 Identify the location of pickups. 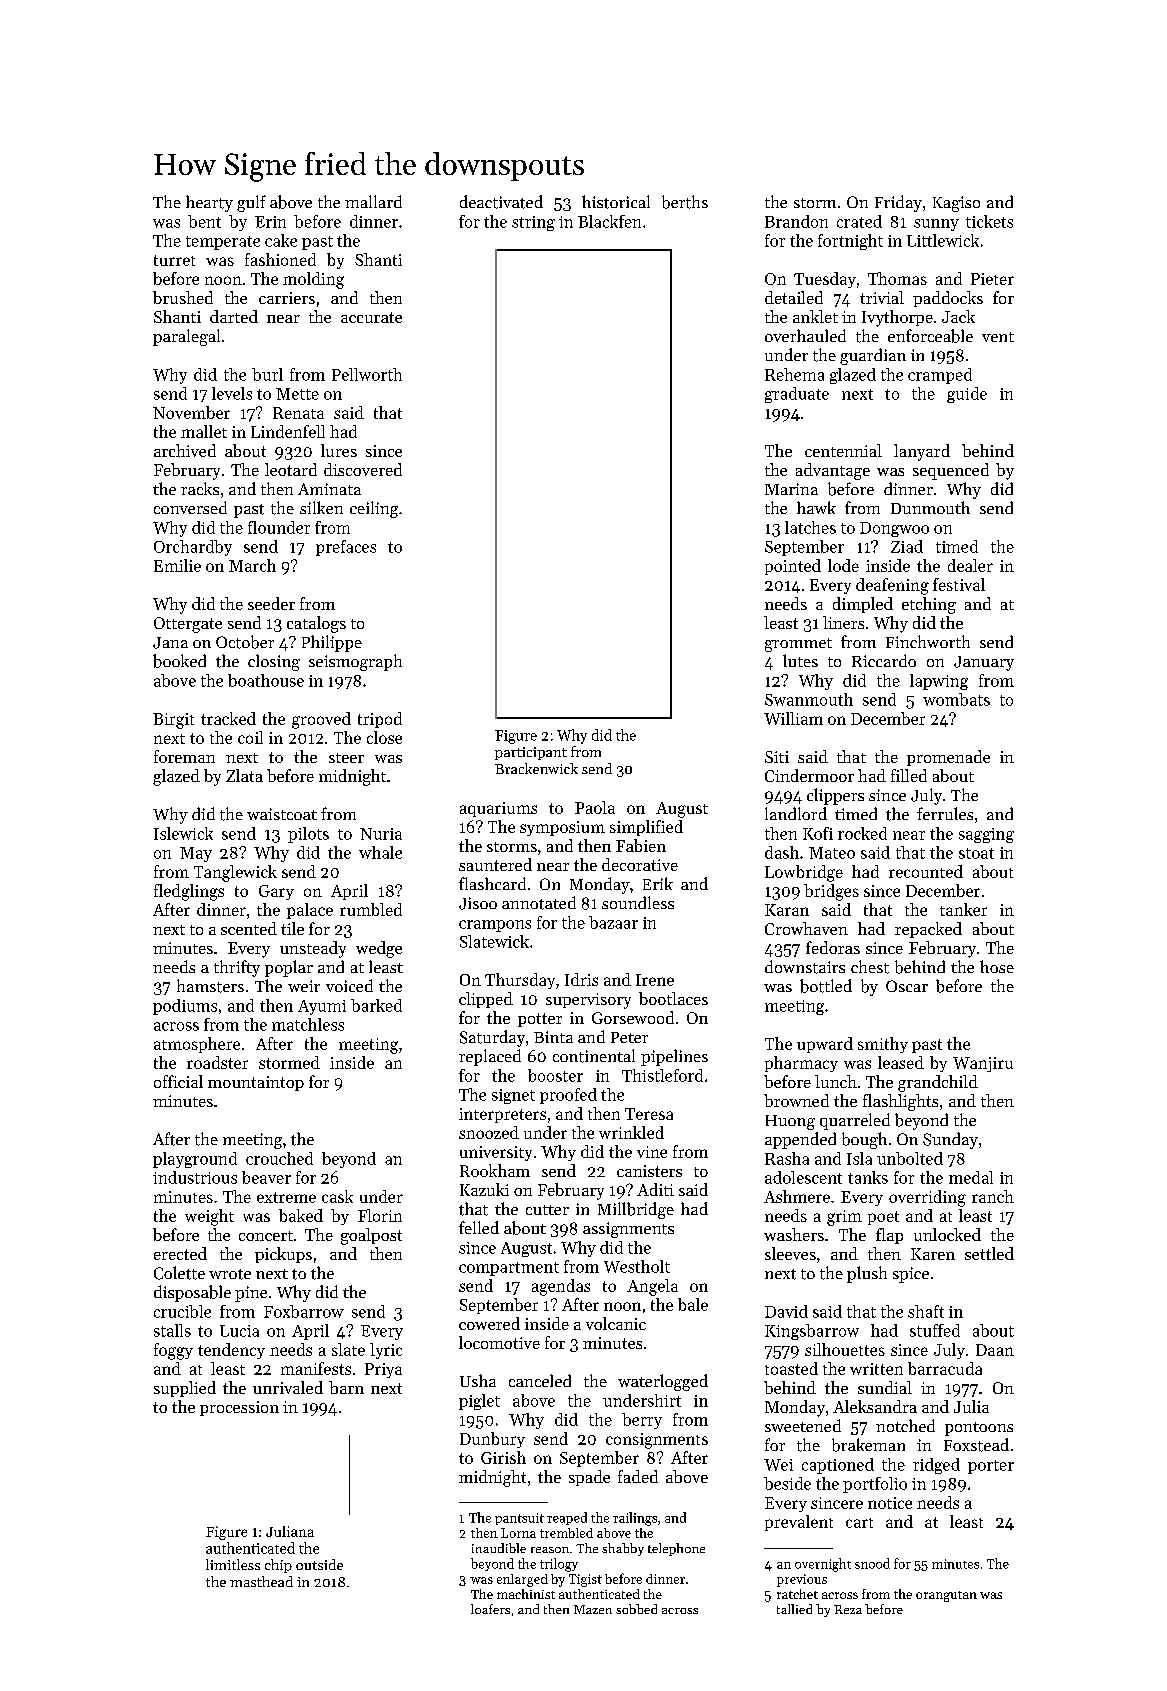
(283, 1255).
